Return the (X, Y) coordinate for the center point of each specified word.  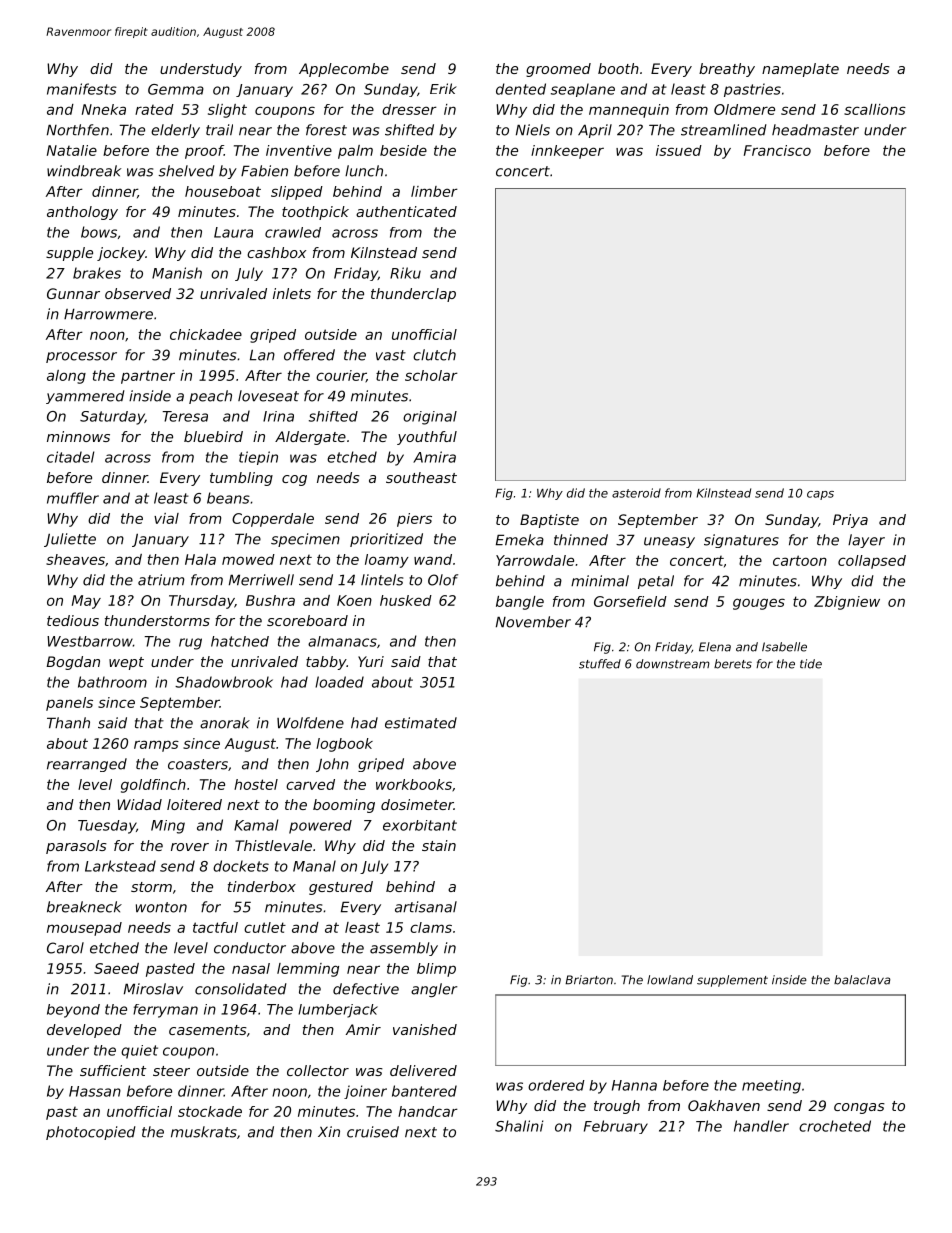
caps (820, 495)
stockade (210, 1111)
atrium (161, 580)
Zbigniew (847, 603)
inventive (299, 150)
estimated (421, 723)
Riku (405, 273)
